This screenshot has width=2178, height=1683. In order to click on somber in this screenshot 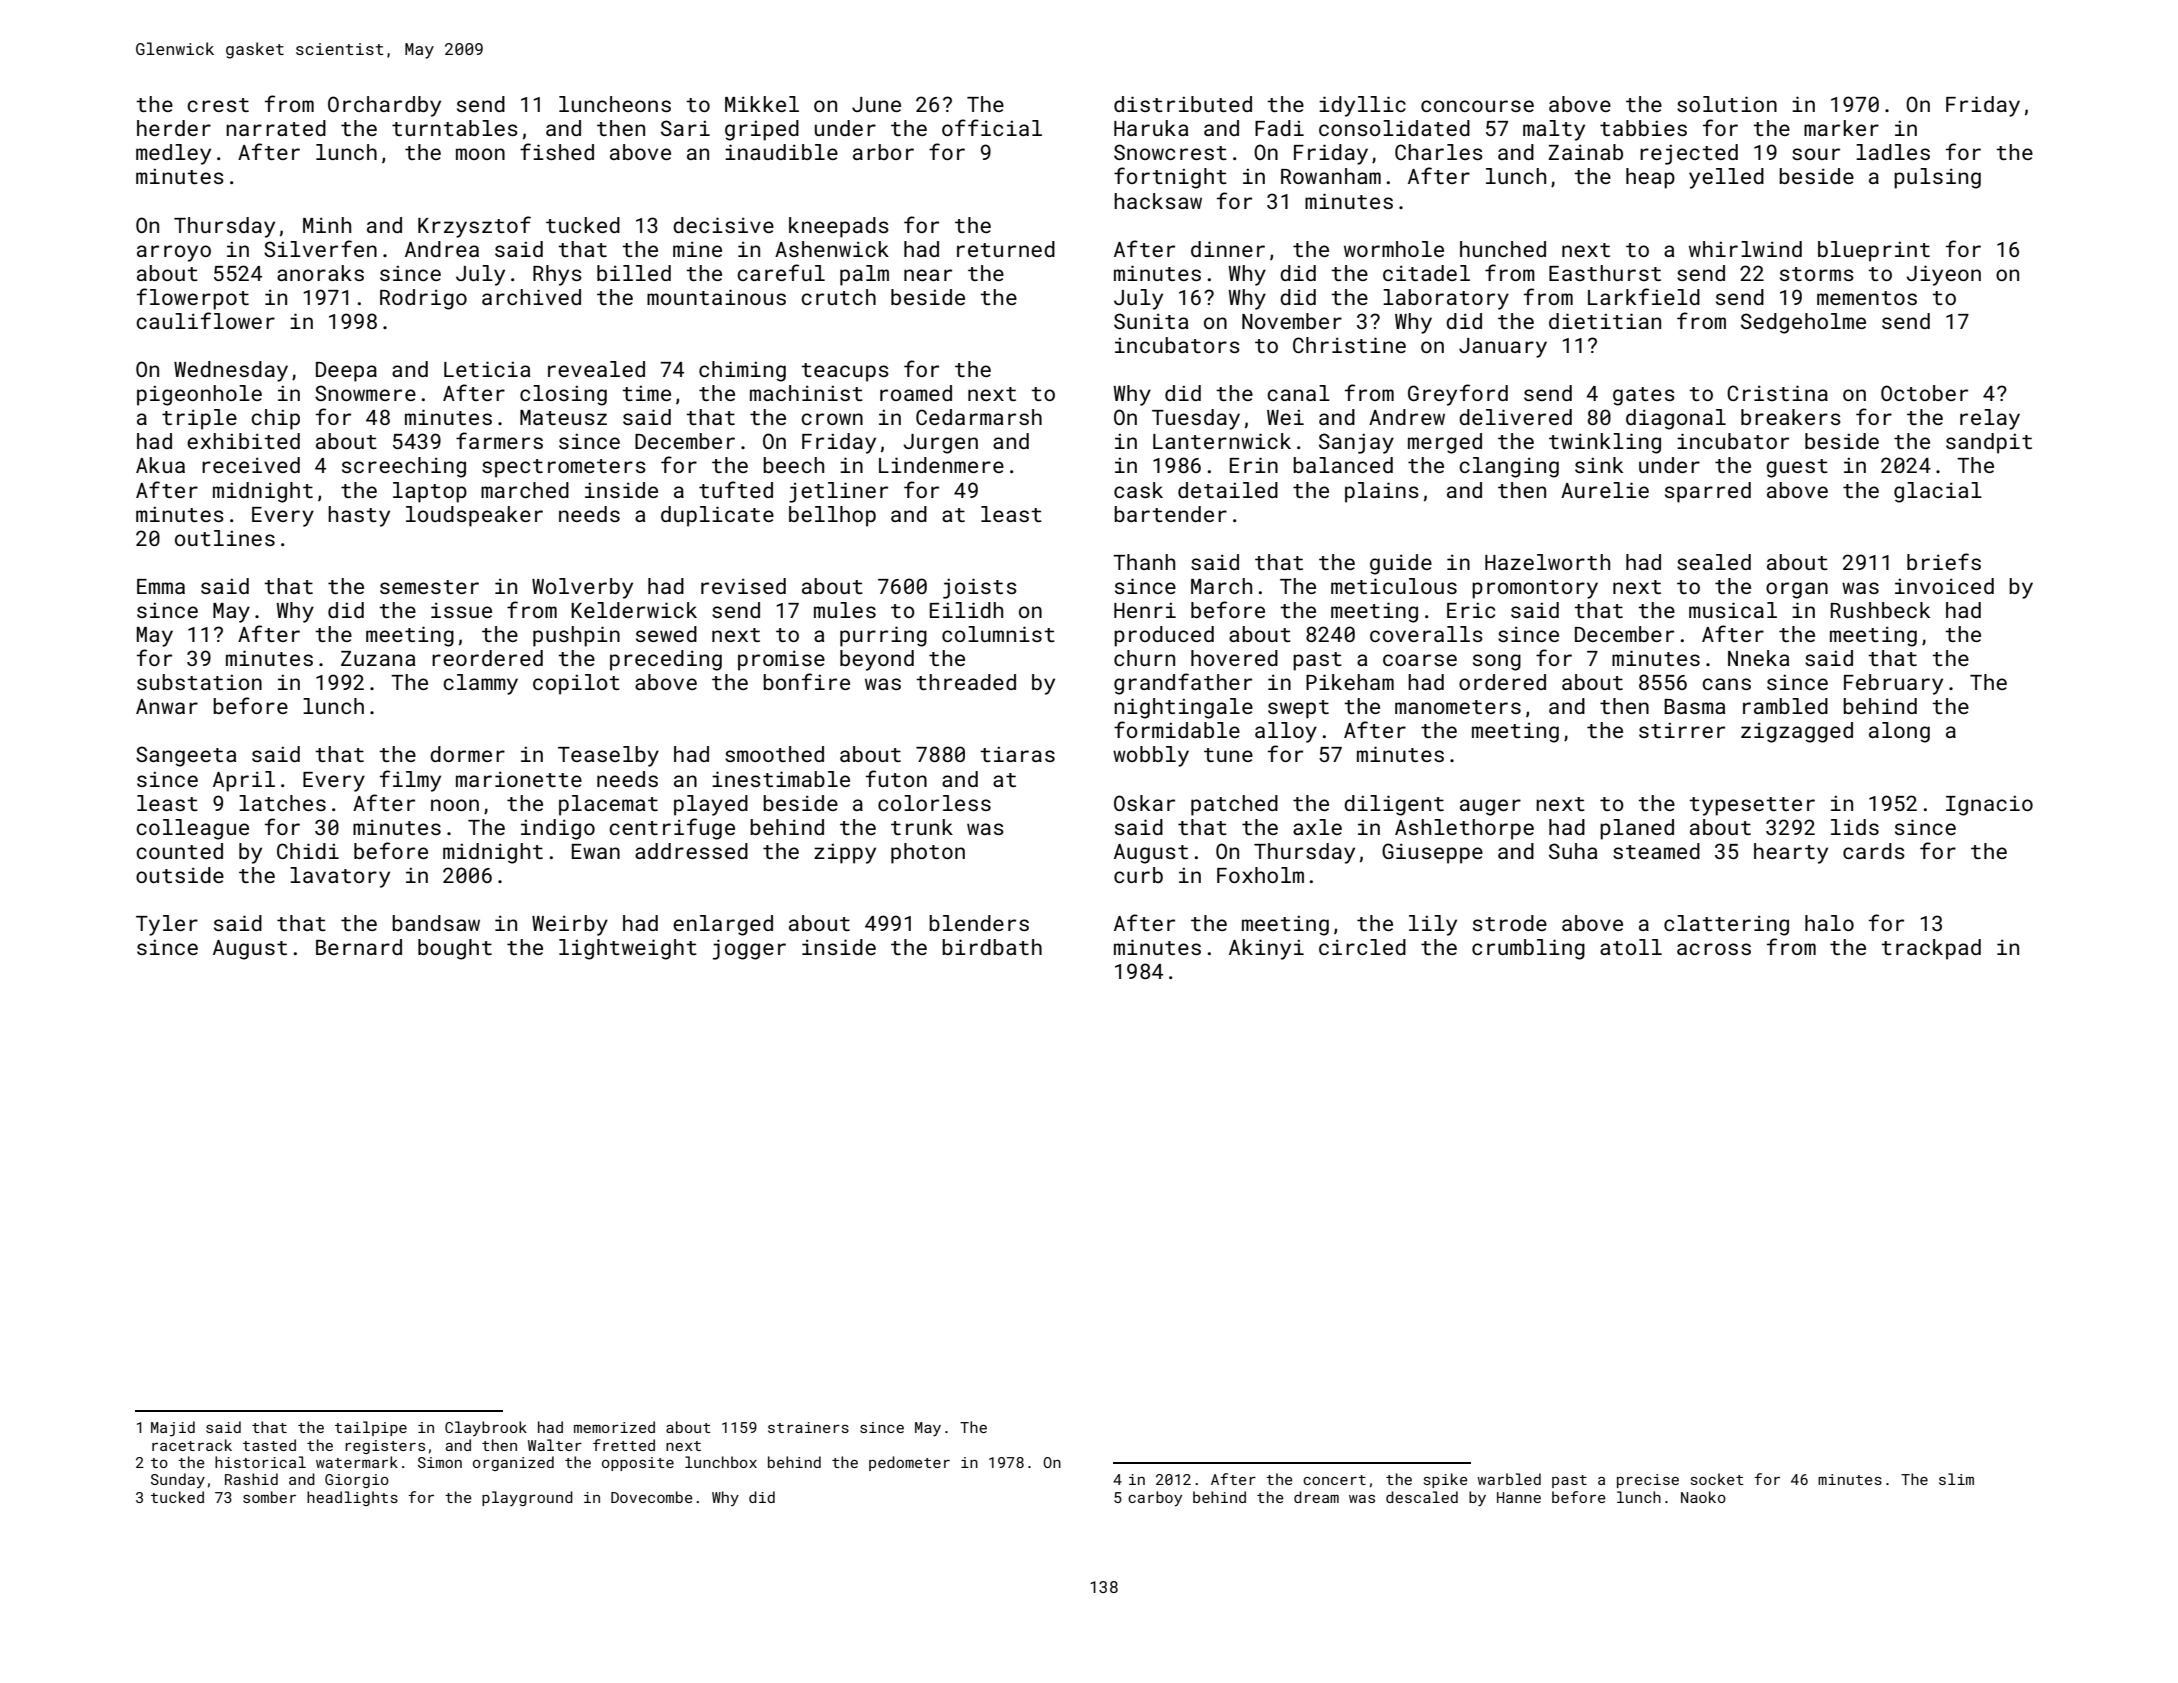, I will do `click(269, 1497)`.
